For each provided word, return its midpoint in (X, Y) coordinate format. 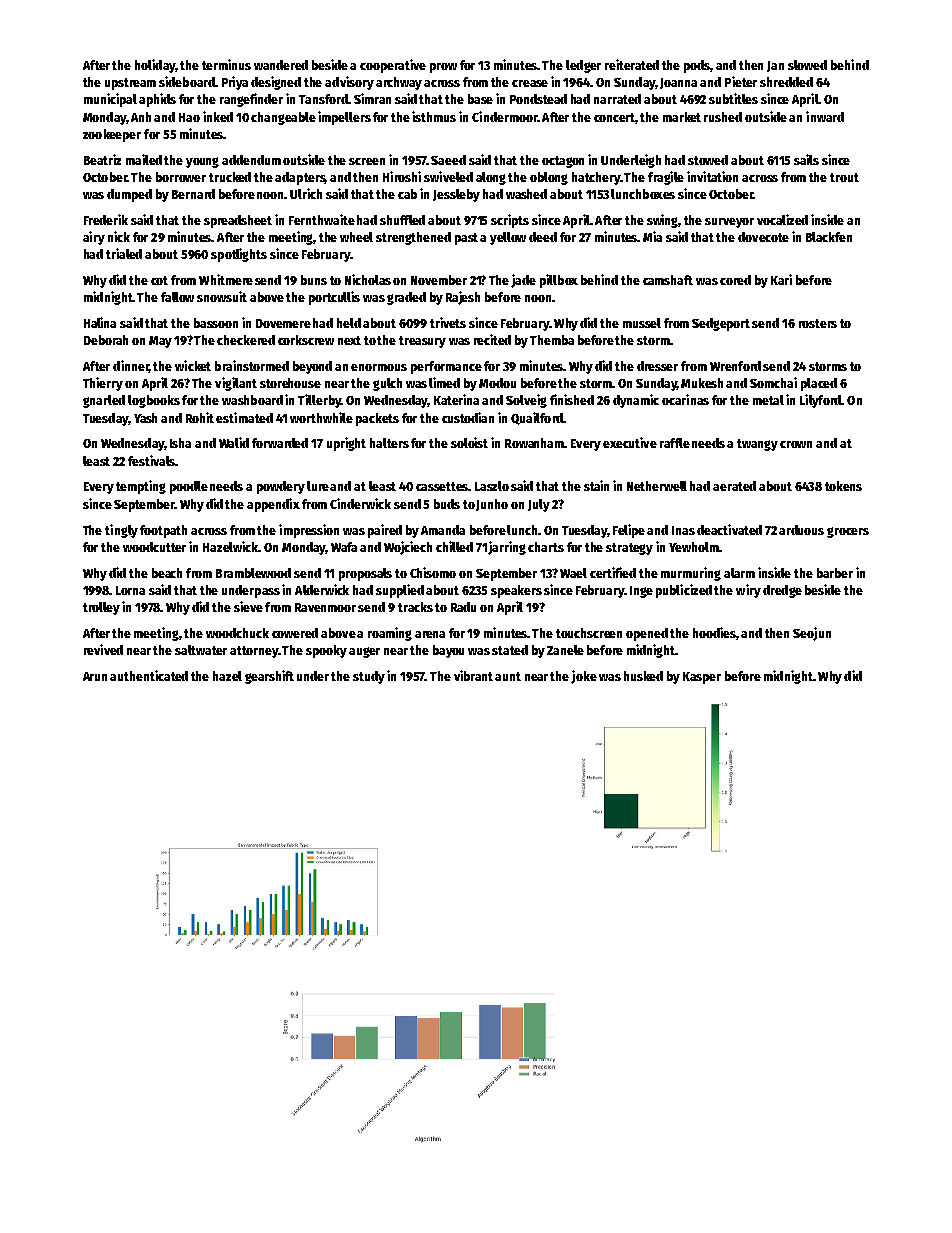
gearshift (269, 677)
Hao (189, 117)
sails (806, 159)
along (491, 178)
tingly (121, 531)
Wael (573, 573)
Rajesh (463, 298)
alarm (739, 573)
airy (94, 238)
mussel (642, 323)
